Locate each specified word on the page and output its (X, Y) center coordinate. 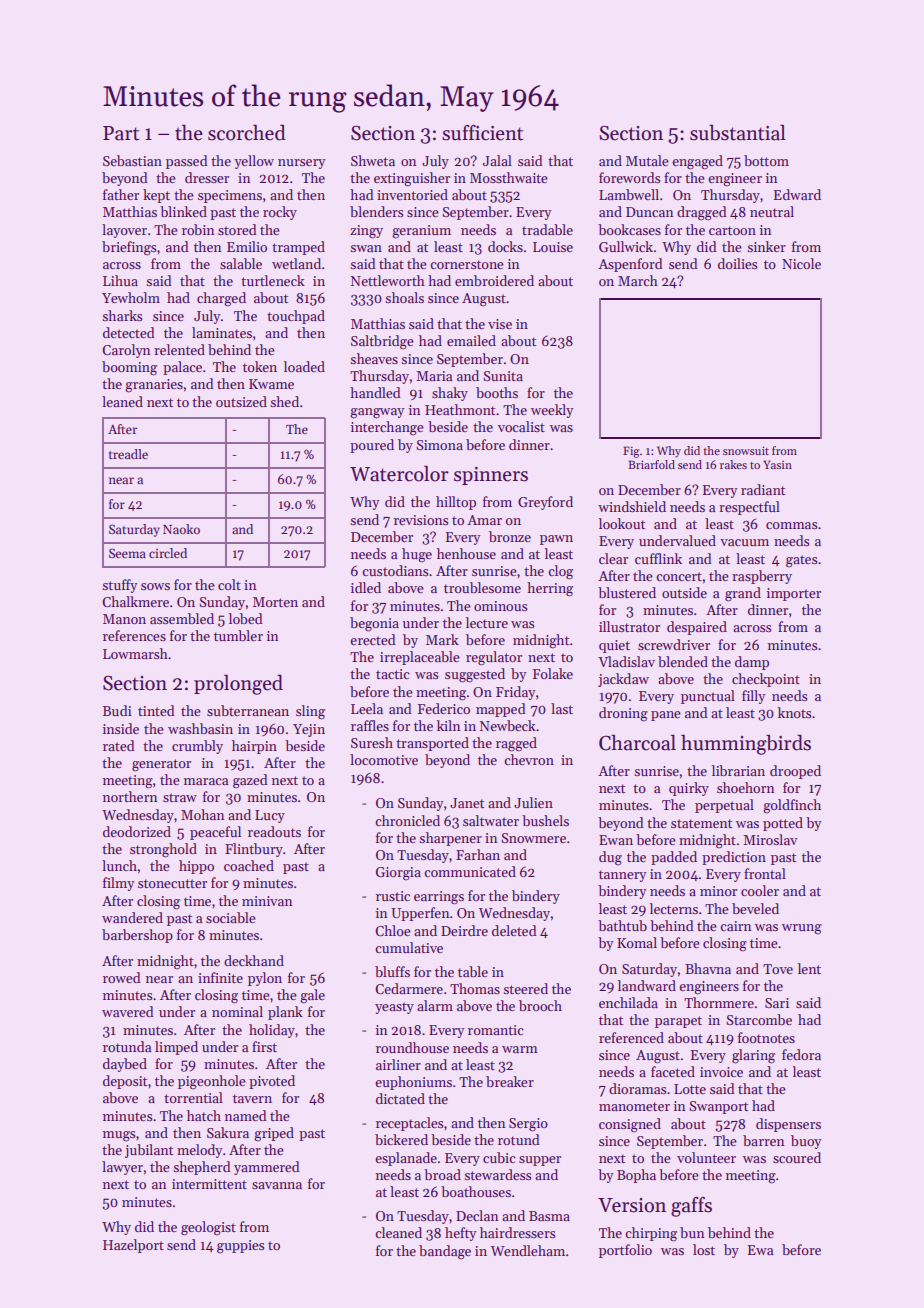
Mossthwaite (509, 177)
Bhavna (708, 968)
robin (198, 229)
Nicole (801, 263)
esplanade (406, 1159)
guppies (240, 1247)
